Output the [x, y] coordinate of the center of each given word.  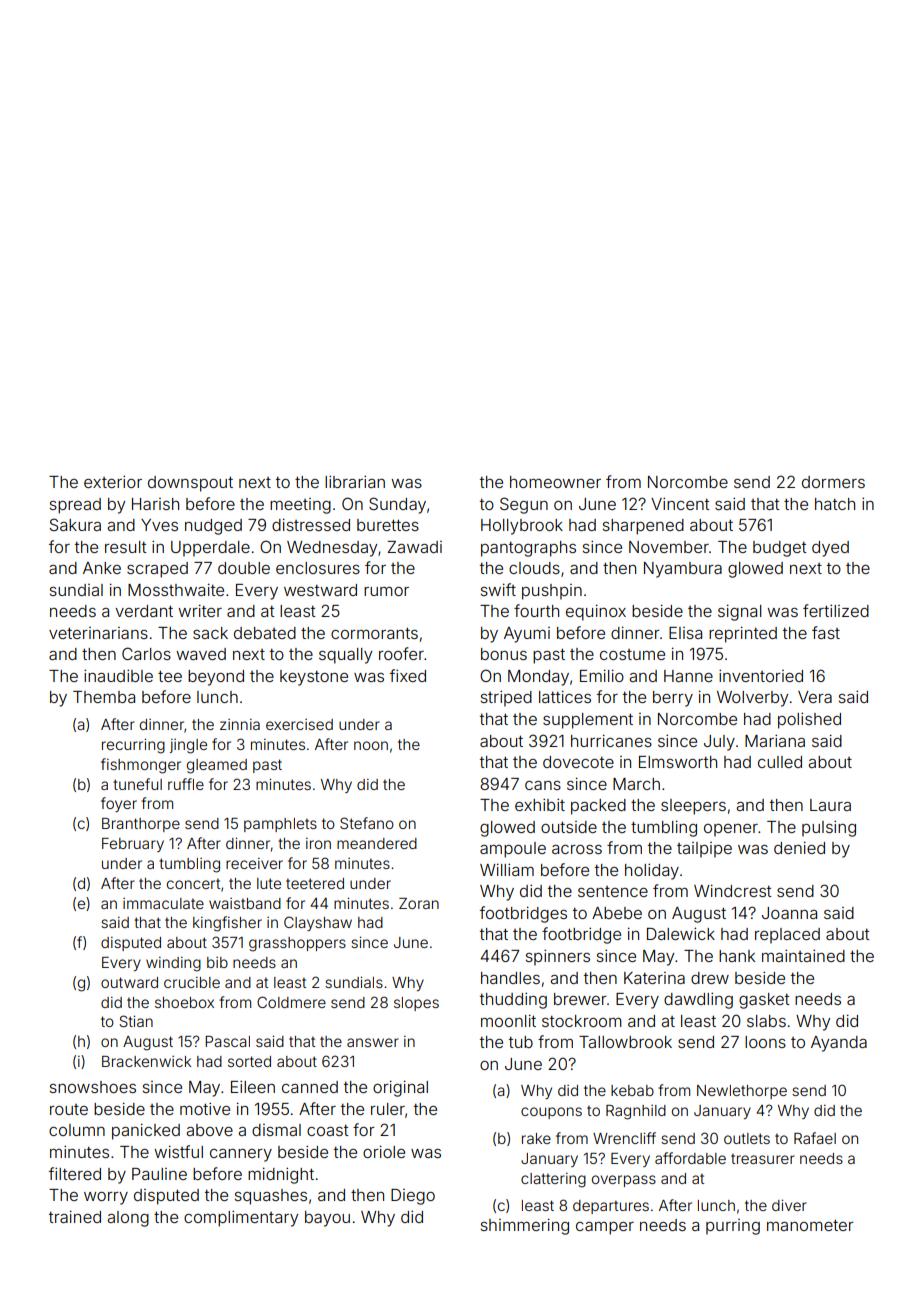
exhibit [540, 804]
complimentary [241, 1218]
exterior [113, 481]
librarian [355, 481]
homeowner [555, 482]
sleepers [693, 807]
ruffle [186, 784]
